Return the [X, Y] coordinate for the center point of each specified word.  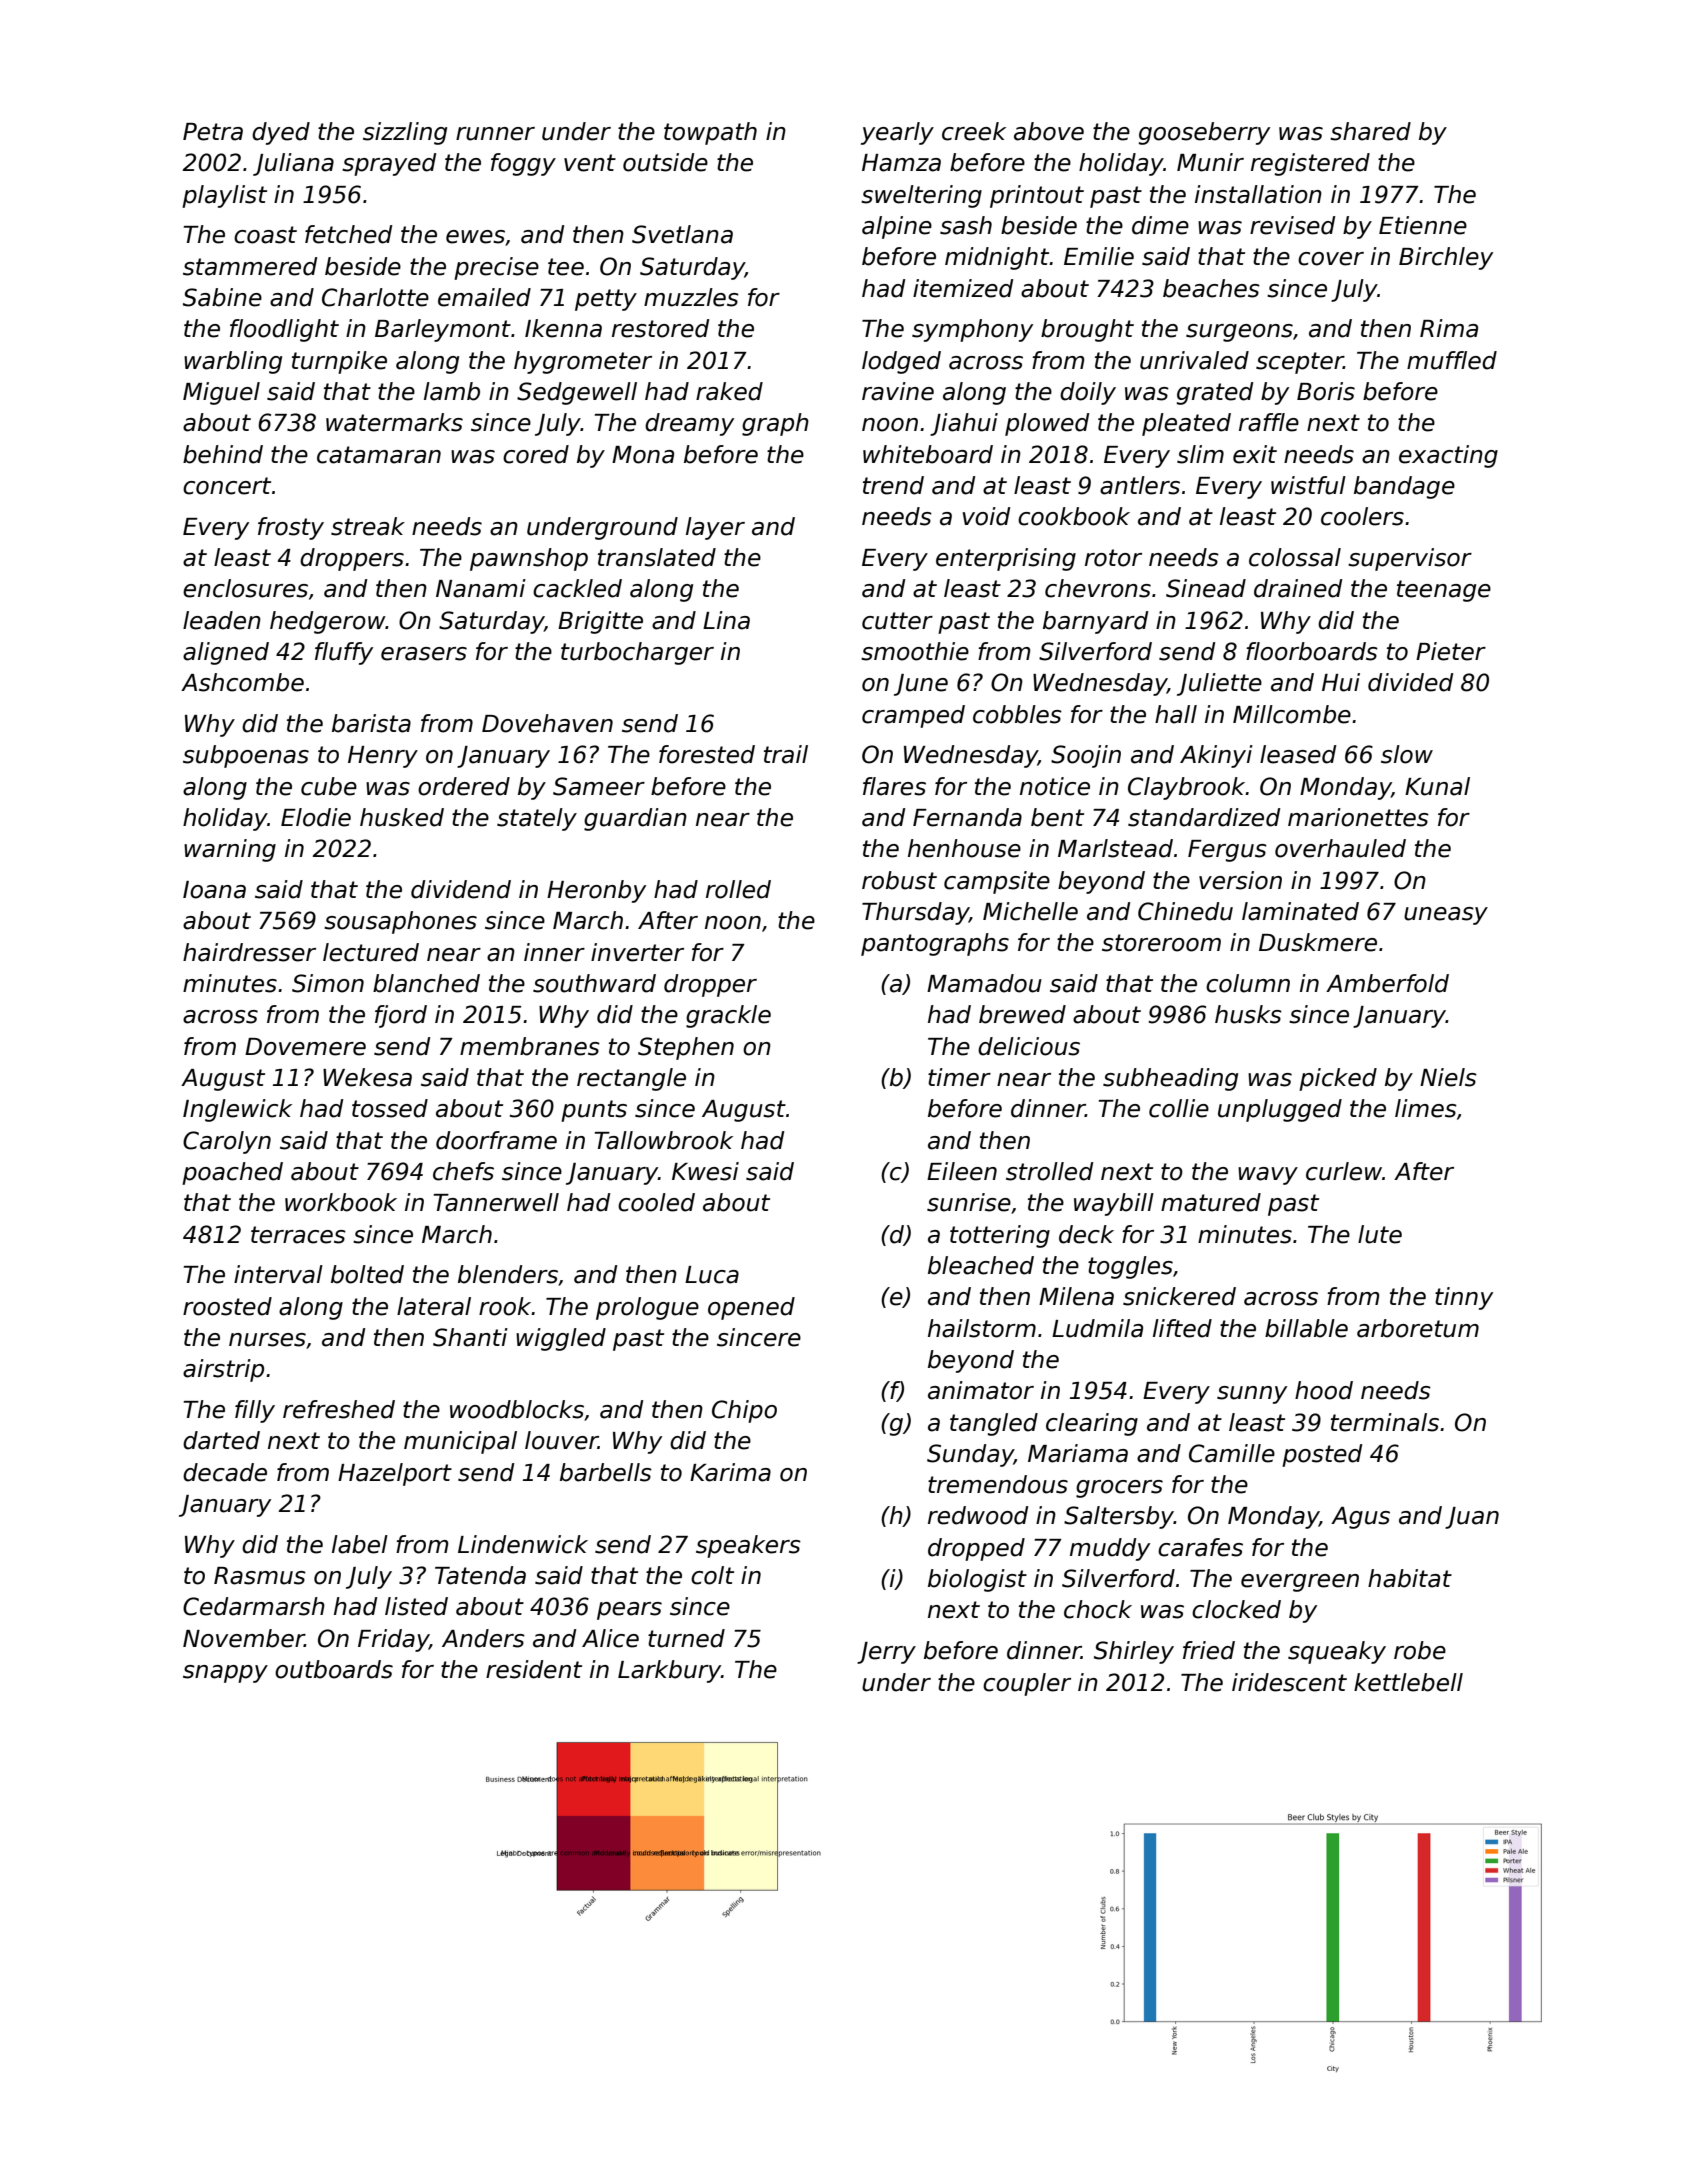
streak [368, 526]
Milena [1076, 1296]
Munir [1210, 162]
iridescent [1289, 1682]
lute [1380, 1234]
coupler [1027, 1684]
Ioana [214, 890]
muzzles [691, 297]
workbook [341, 1202]
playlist [224, 196]
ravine [898, 391]
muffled [1452, 360]
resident [534, 1669]
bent [1057, 817]
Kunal [1437, 786]
